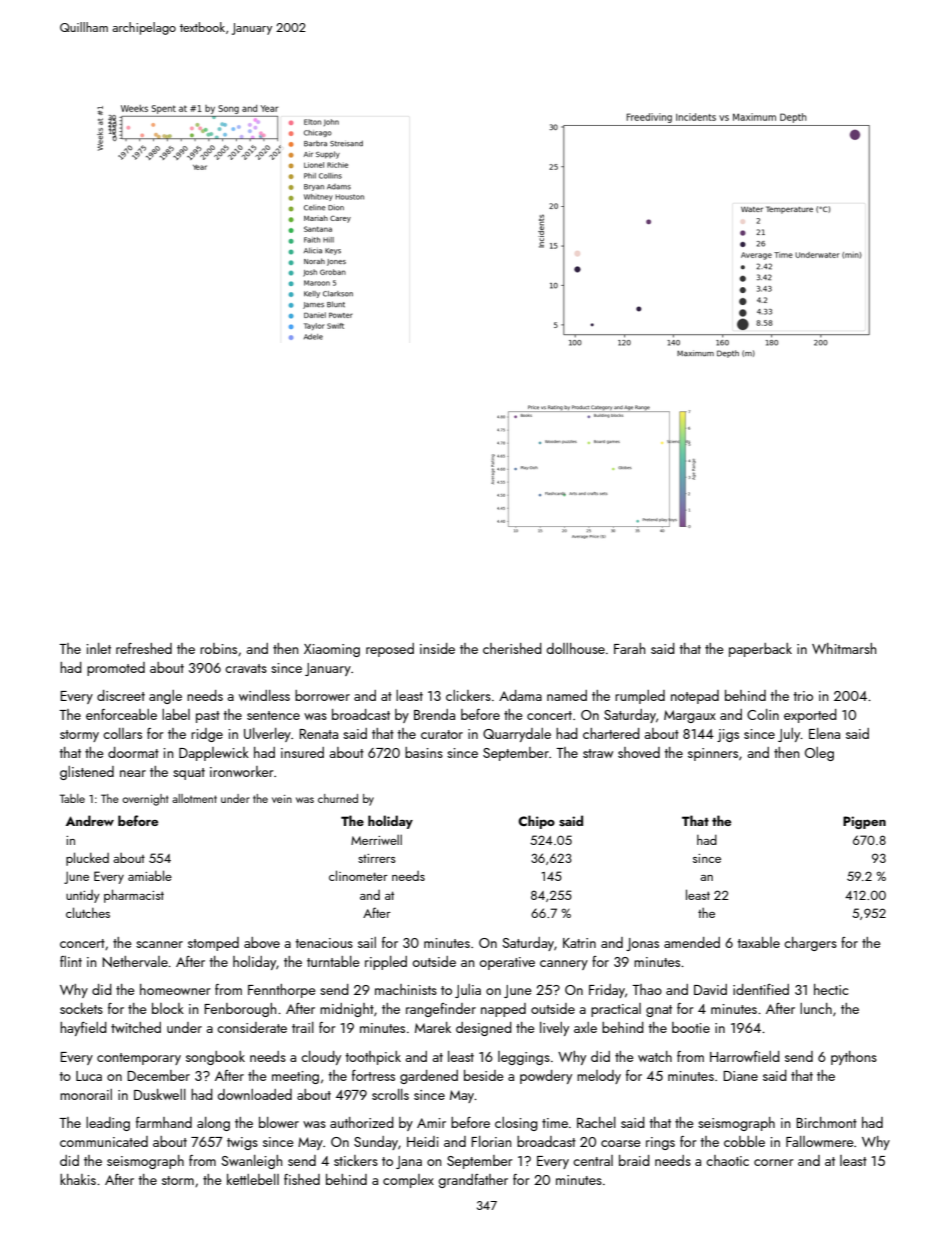 The height and width of the image is (1233, 952). I want to click on notepad, so click(695, 697).
